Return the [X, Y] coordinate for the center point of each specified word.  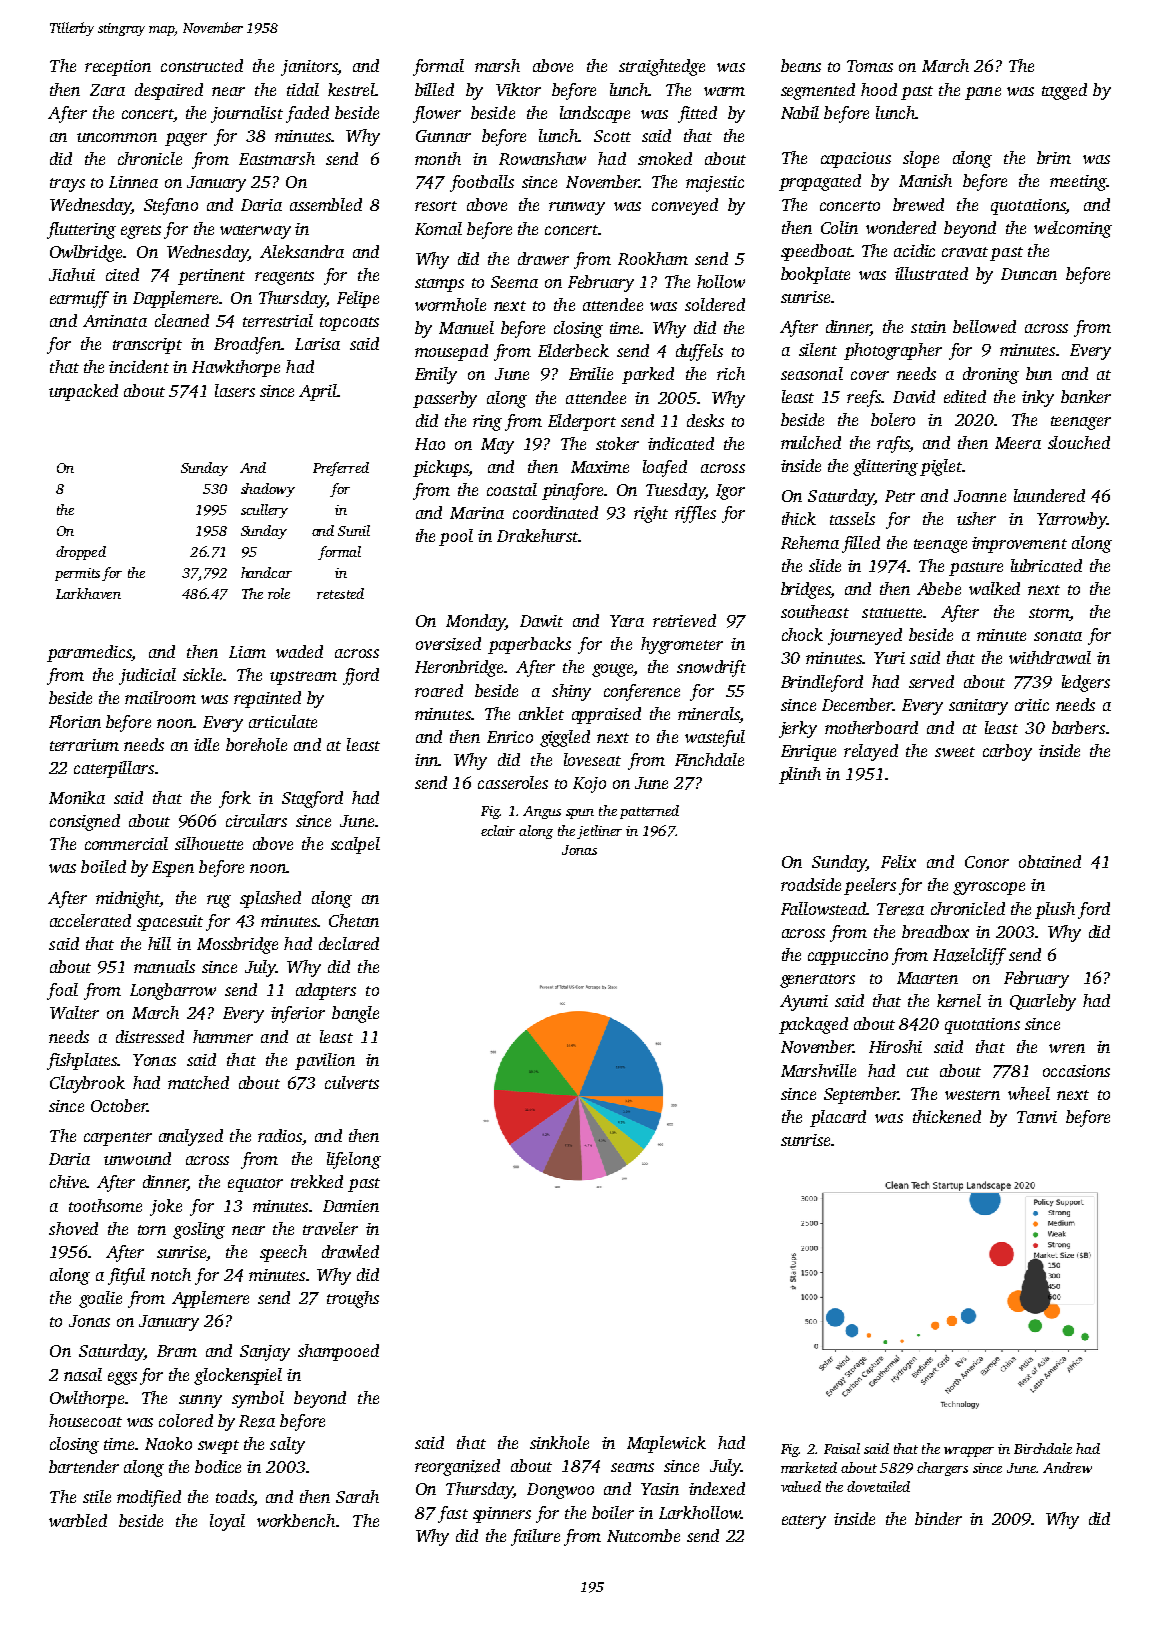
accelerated [90, 920]
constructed [202, 65]
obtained [1050, 861]
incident [139, 366]
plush [1055, 910]
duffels [699, 352]
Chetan [354, 920]
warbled [78, 1520]
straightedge [662, 67]
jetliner [599, 832]
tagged [1064, 91]
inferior [298, 1014]
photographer [893, 351]
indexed [717, 1488]
